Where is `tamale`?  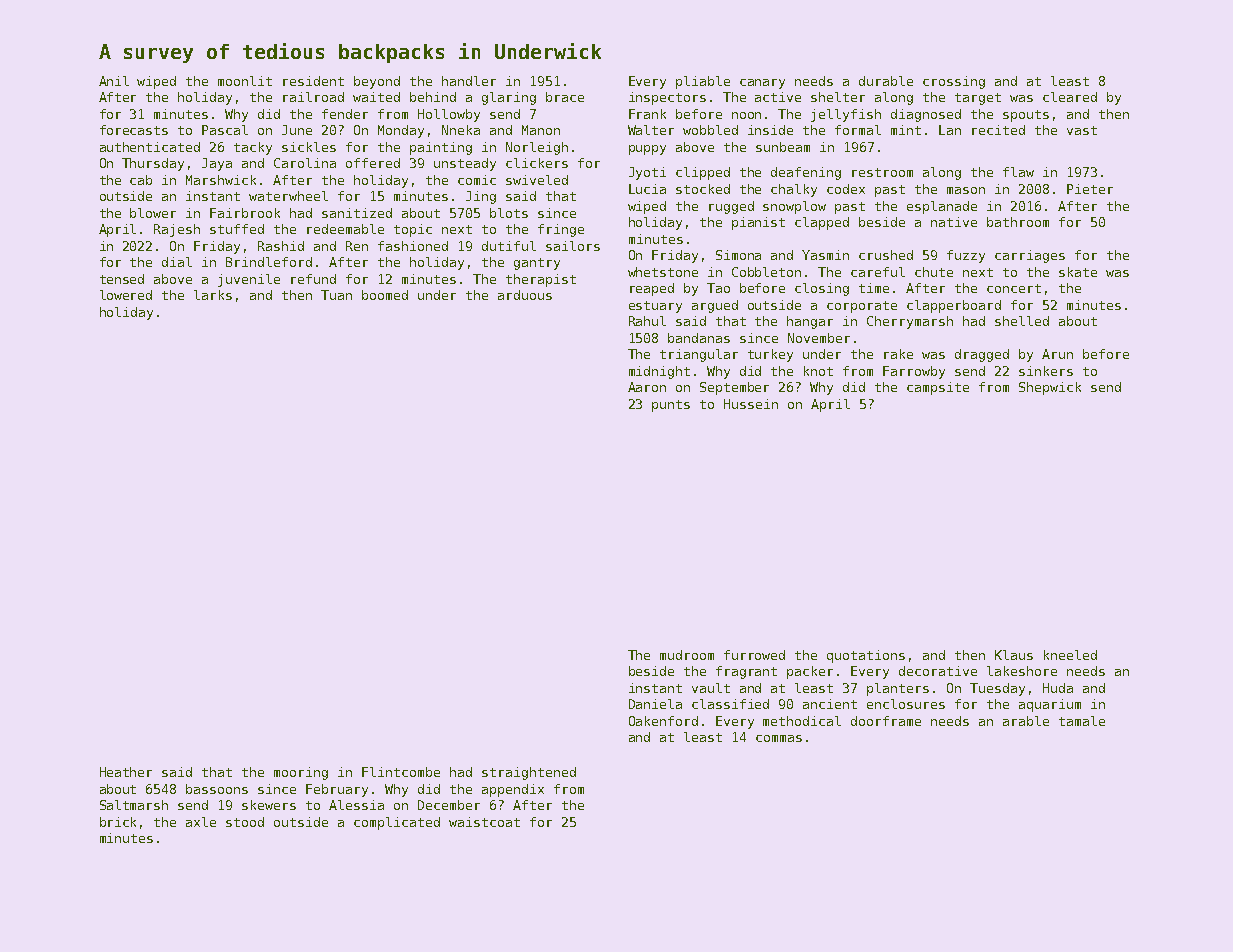 tamale is located at coordinates (1082, 721).
